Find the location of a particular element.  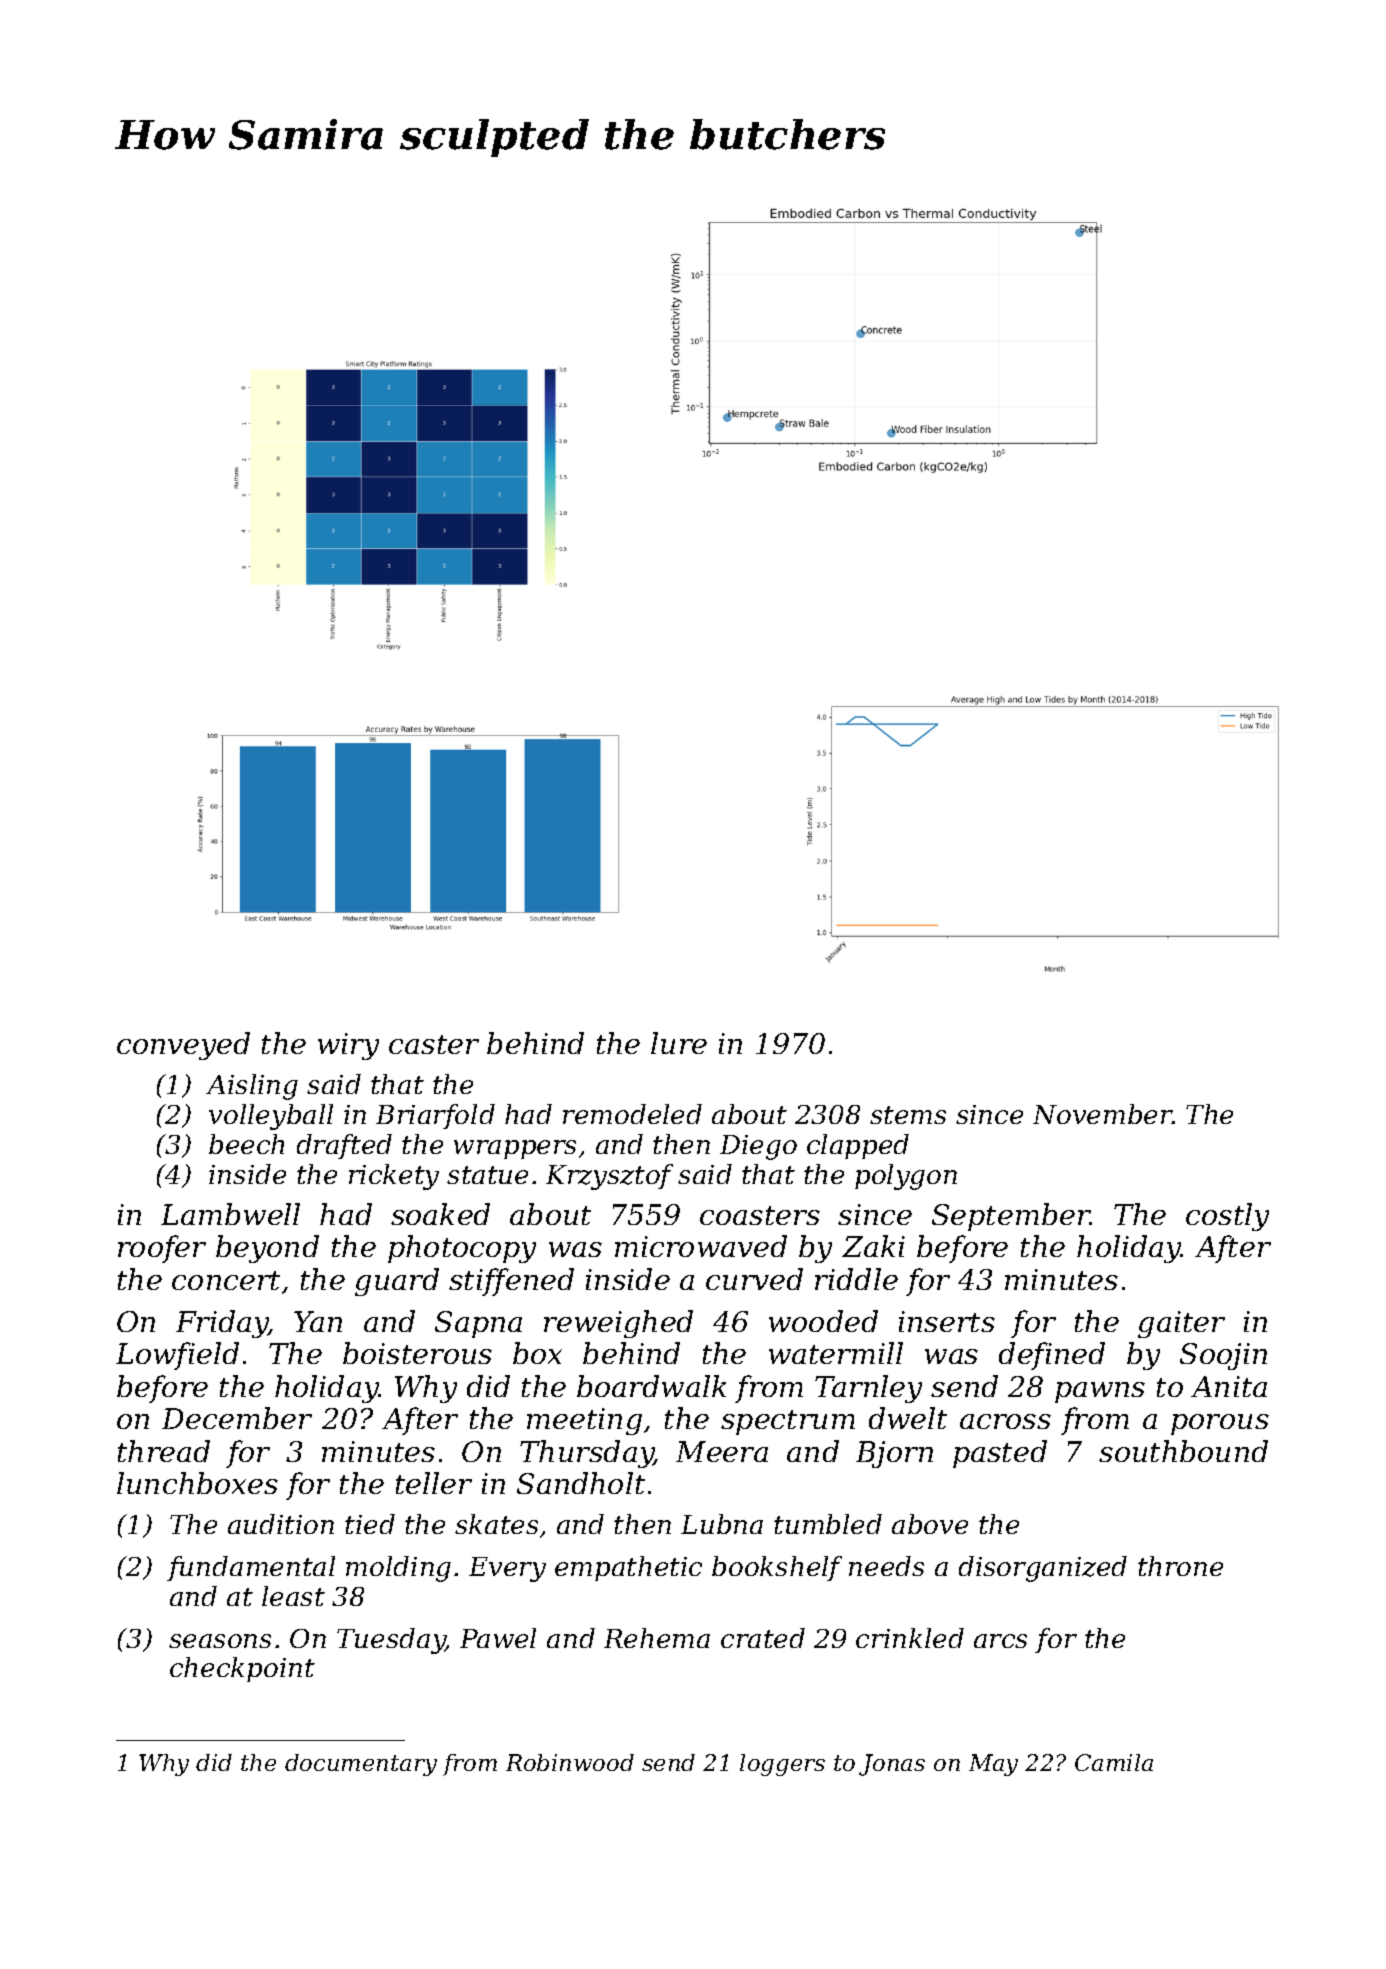

loggers is located at coordinates (782, 1765).
